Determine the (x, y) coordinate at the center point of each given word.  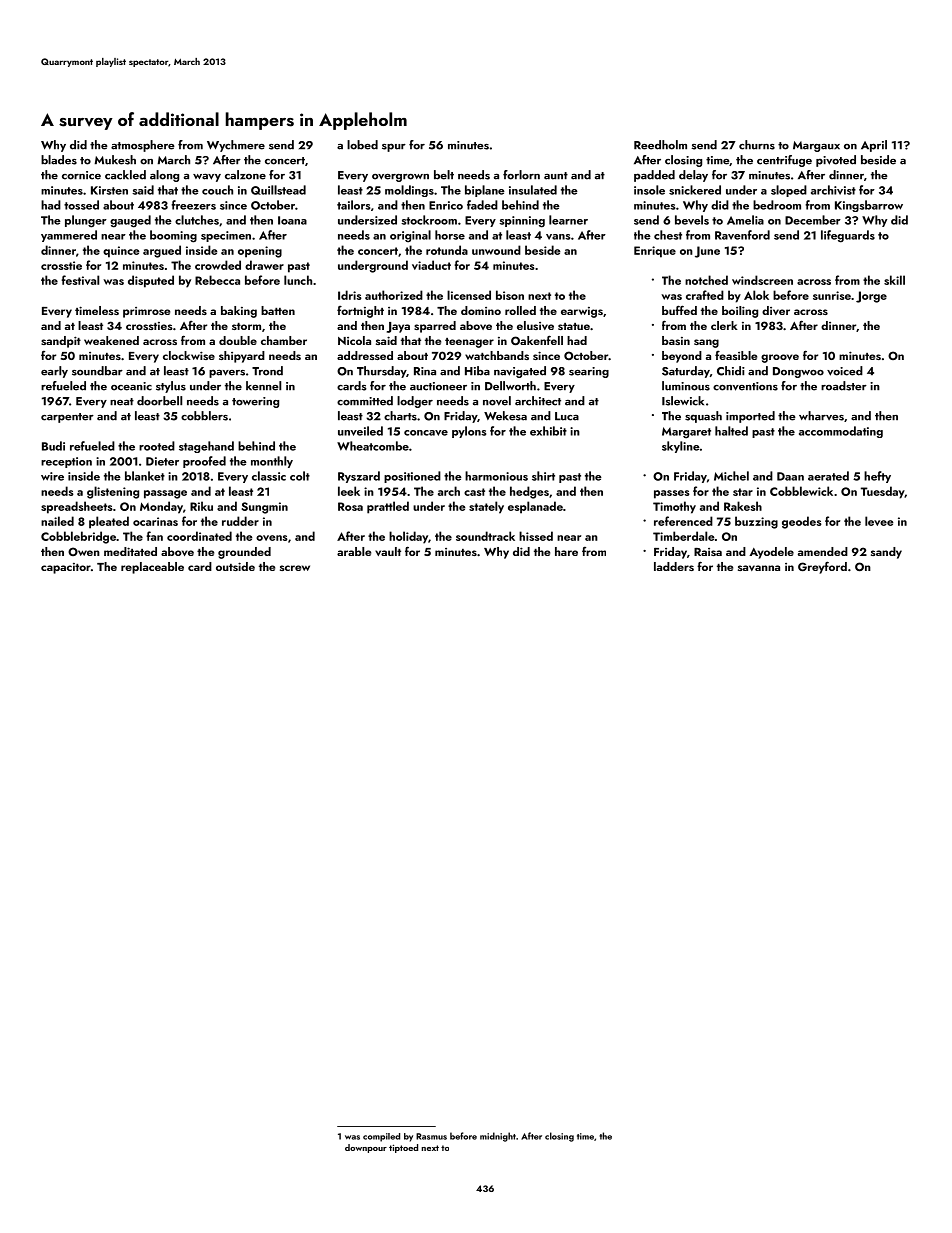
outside (235, 566)
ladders (674, 566)
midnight (498, 1137)
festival (80, 280)
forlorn (521, 175)
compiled (381, 1137)
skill (894, 280)
